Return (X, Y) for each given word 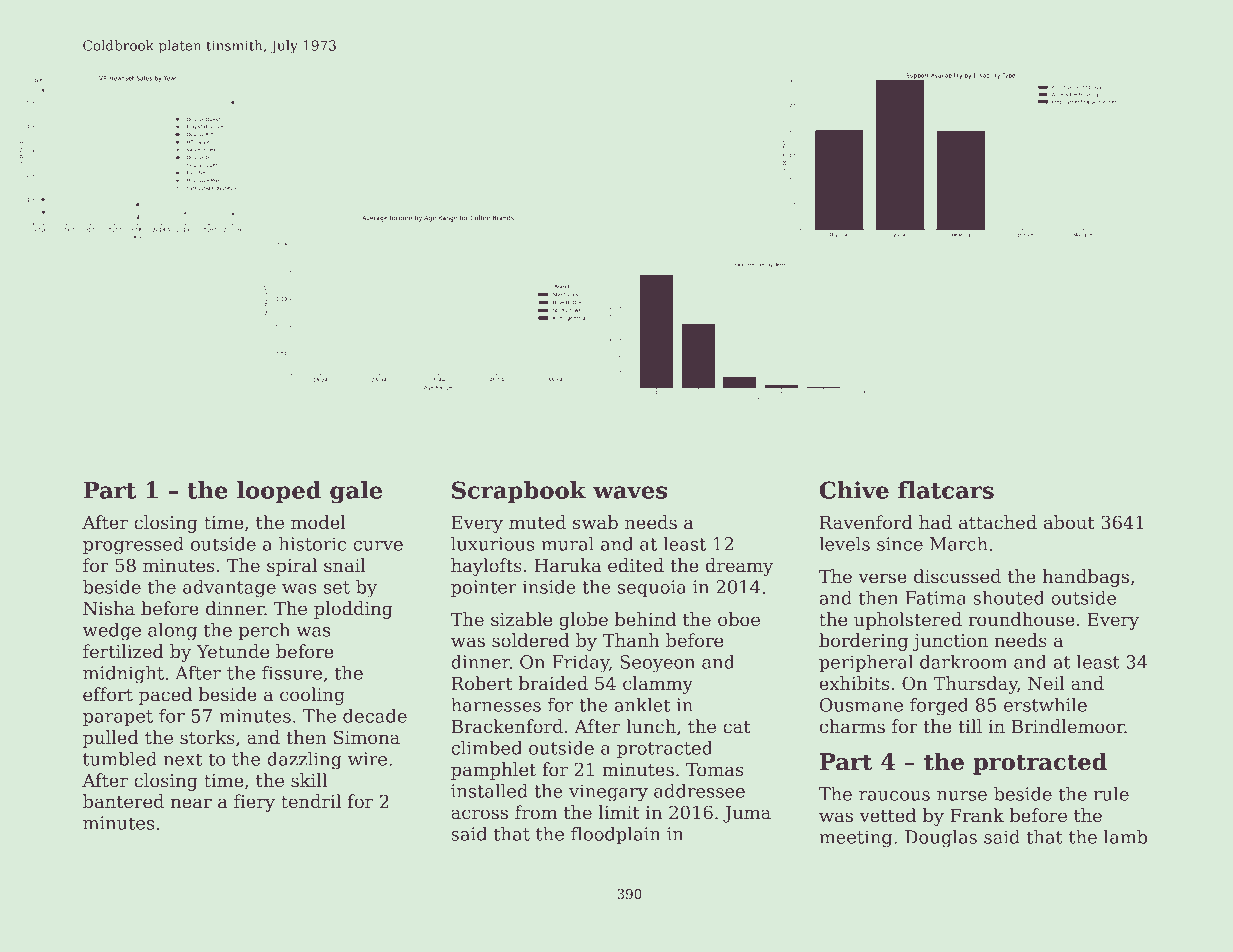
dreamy (739, 567)
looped (279, 492)
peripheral (866, 663)
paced (165, 696)
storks (207, 737)
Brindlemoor (1068, 726)
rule (1111, 794)
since (900, 544)
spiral (292, 567)
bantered (123, 801)
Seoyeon (657, 664)
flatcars (946, 490)
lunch (651, 726)
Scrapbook (519, 492)
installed (489, 791)
